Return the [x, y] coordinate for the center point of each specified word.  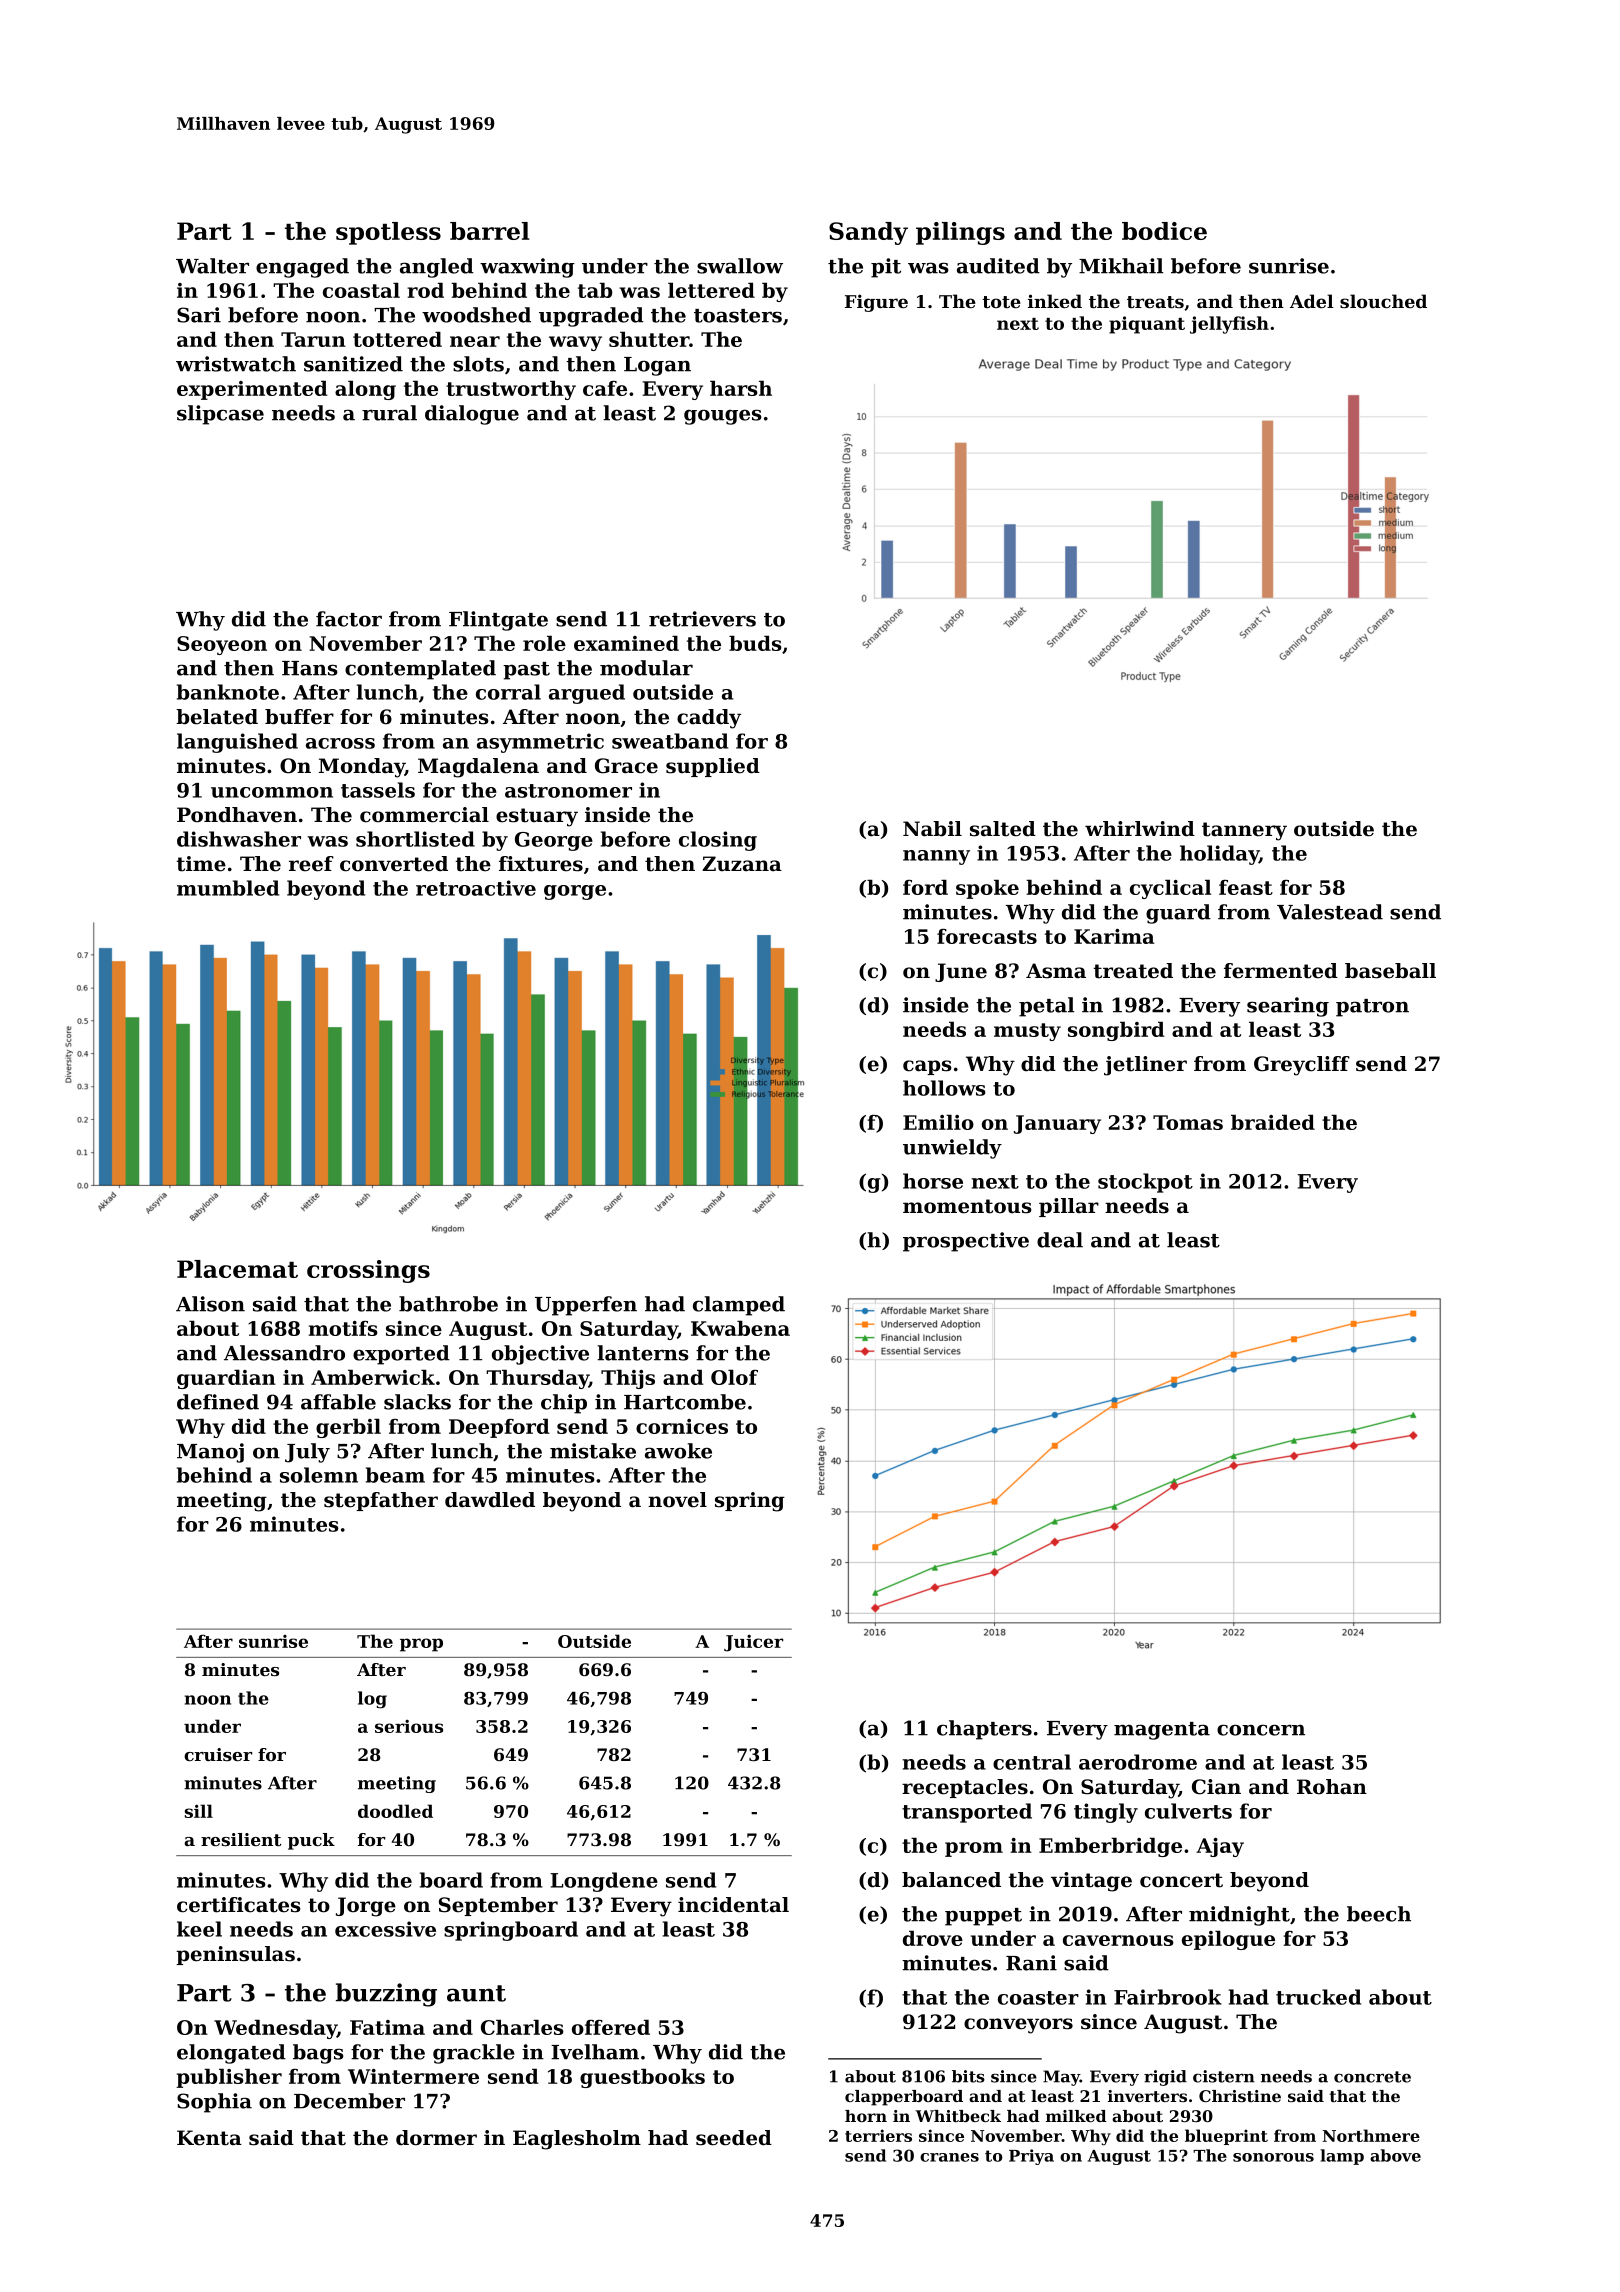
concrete [1372, 2077]
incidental [733, 1905]
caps [927, 1067]
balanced [951, 1880]
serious [409, 1726]
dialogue [472, 415]
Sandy [868, 233]
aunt [476, 1993]
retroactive [476, 888]
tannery [1244, 831]
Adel [1311, 301]
